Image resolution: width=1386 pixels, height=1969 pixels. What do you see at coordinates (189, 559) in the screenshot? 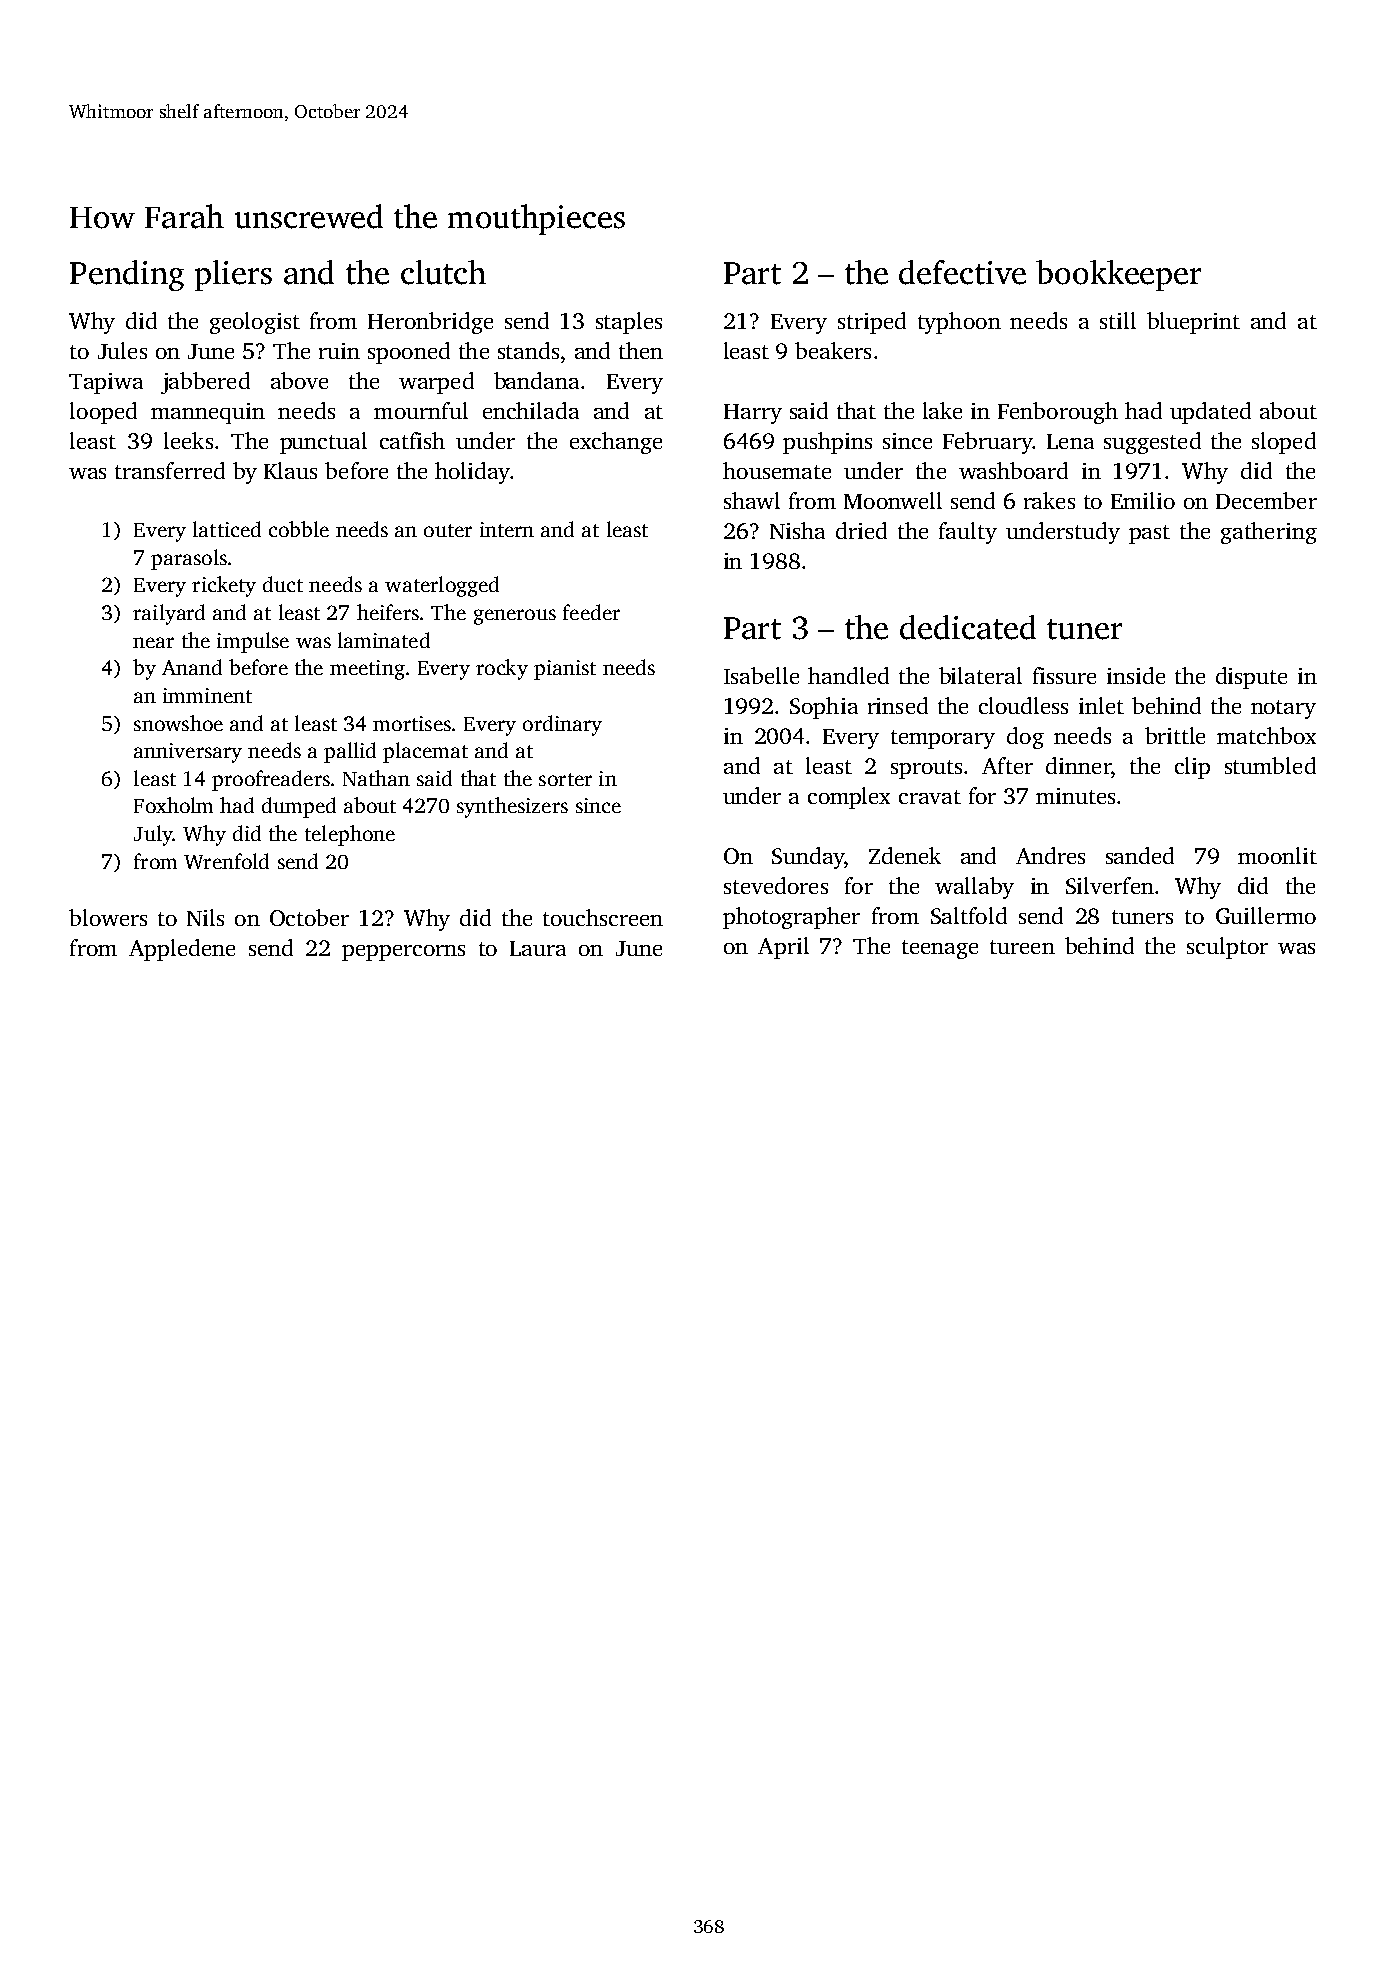
I see `parasols` at bounding box center [189, 559].
